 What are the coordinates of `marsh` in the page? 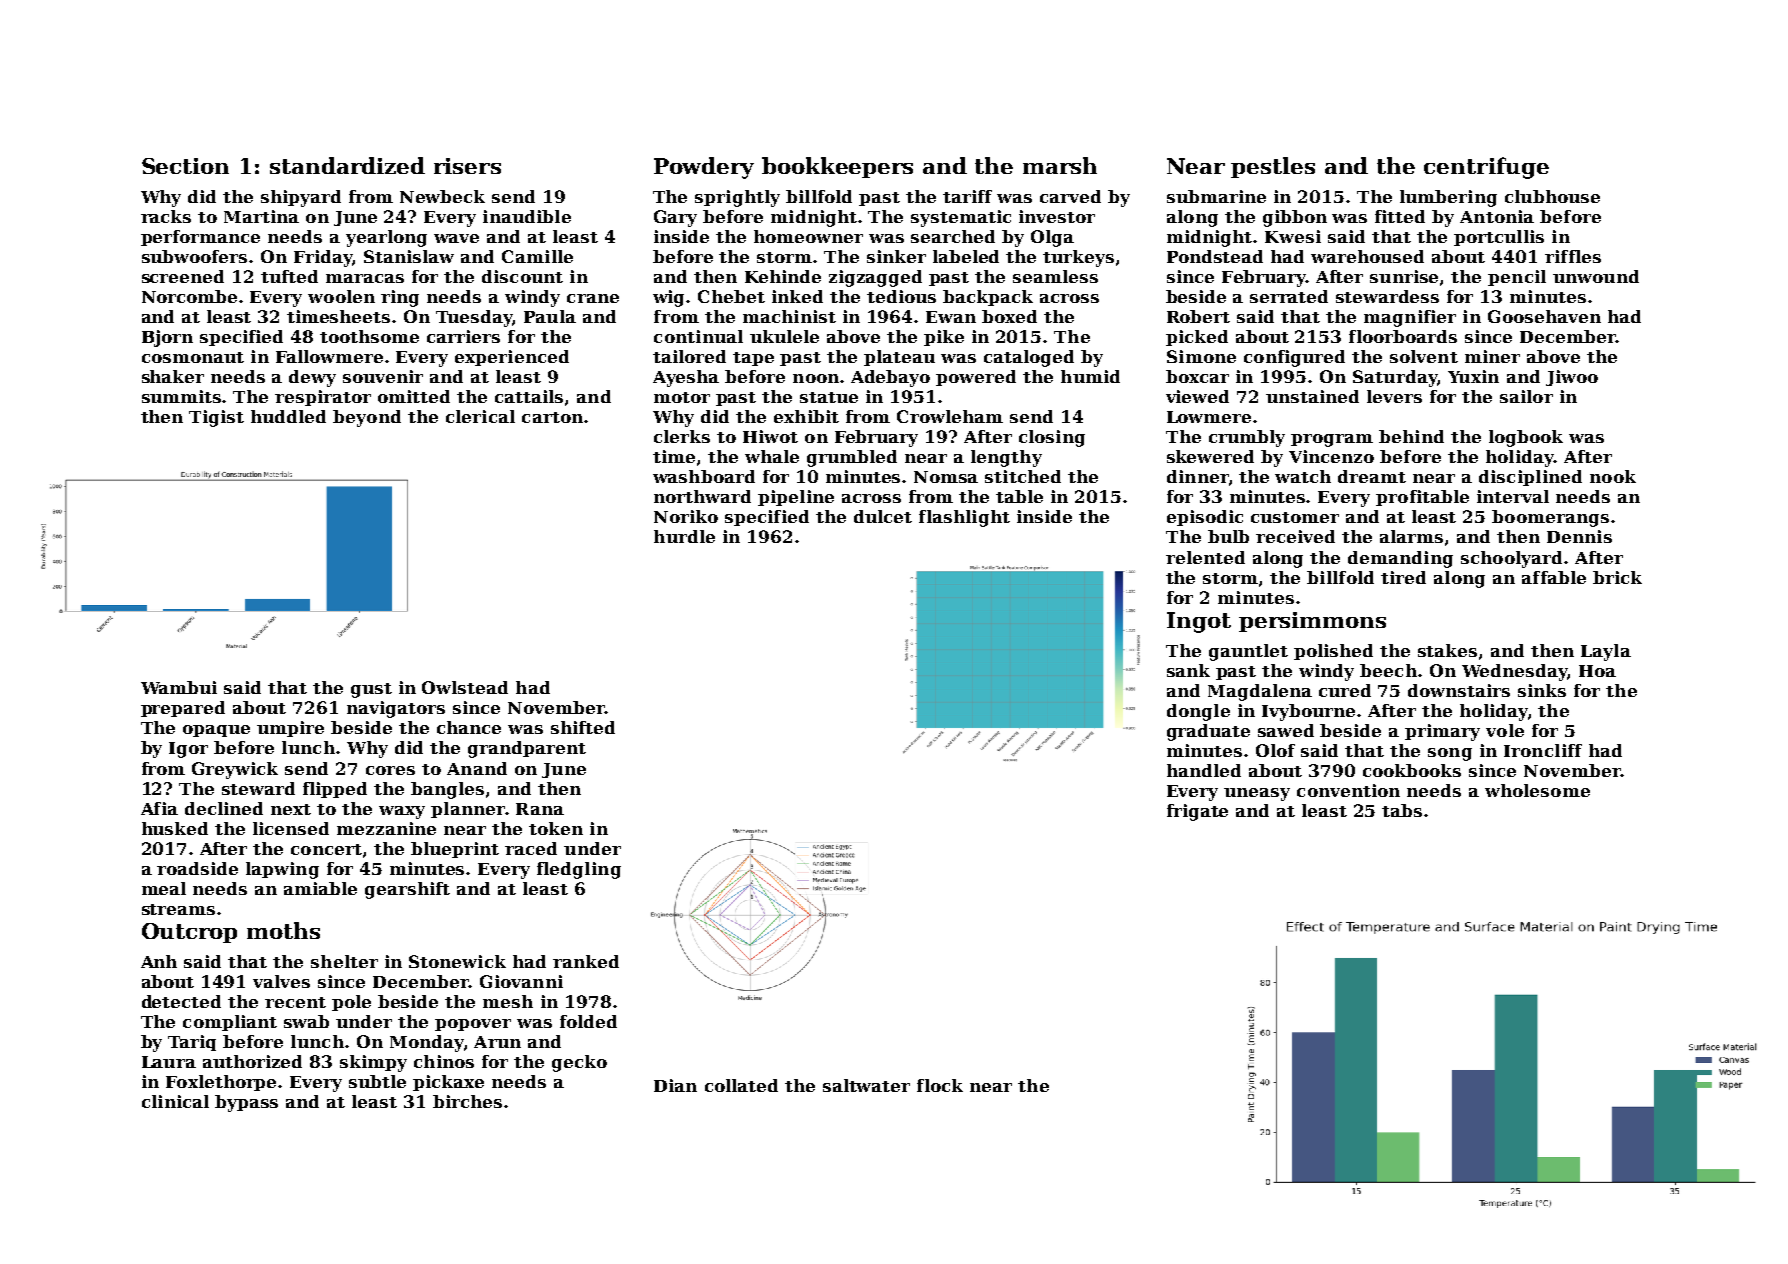 It's located at (1060, 165).
